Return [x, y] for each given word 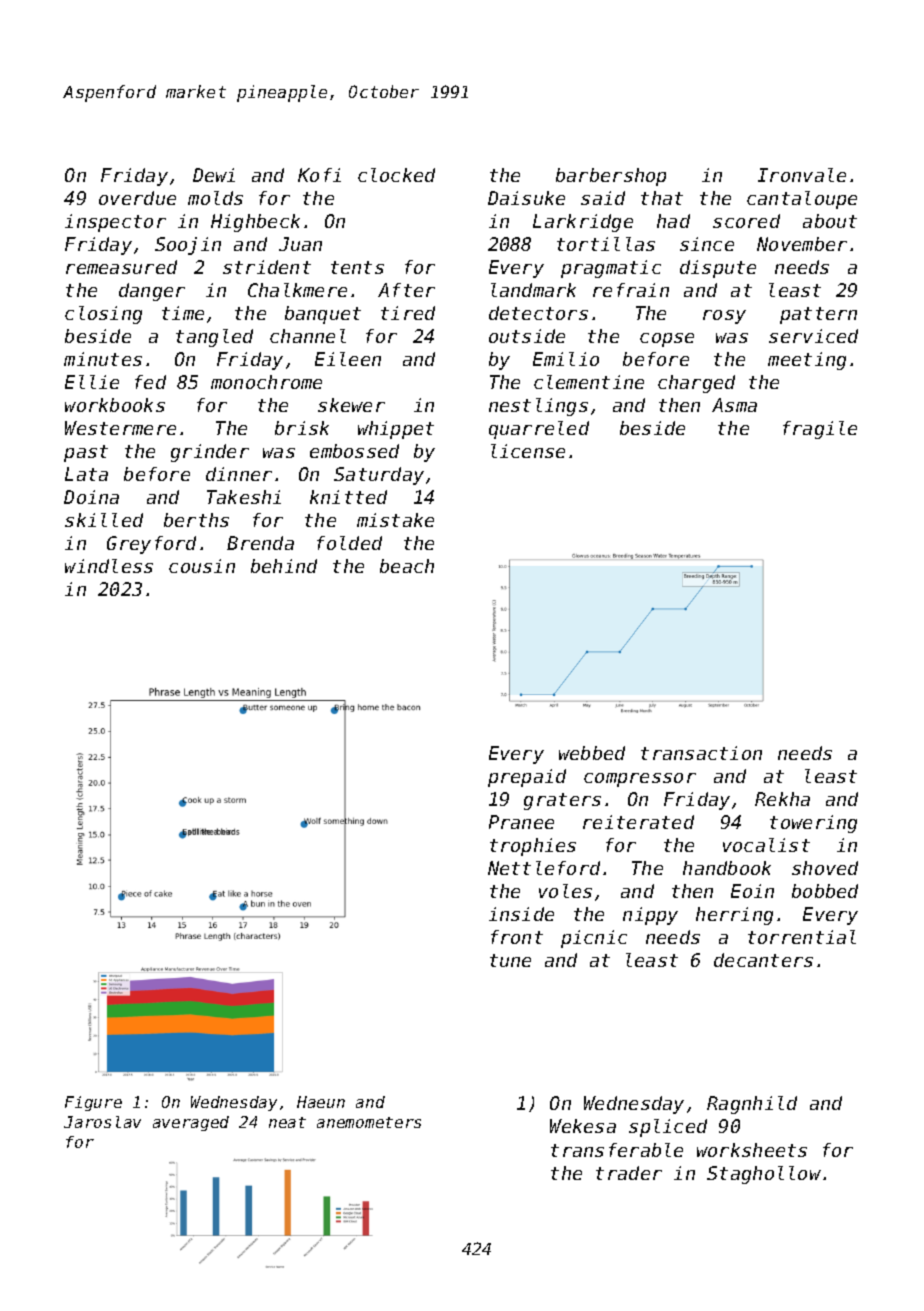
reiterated [638, 822]
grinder [210, 453]
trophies [533, 847]
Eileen [348, 359]
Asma [734, 405]
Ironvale [802, 175]
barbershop [611, 177]
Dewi [214, 175]
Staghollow [764, 1175]
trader [629, 1173]
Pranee [521, 822]
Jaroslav [102, 1122]
